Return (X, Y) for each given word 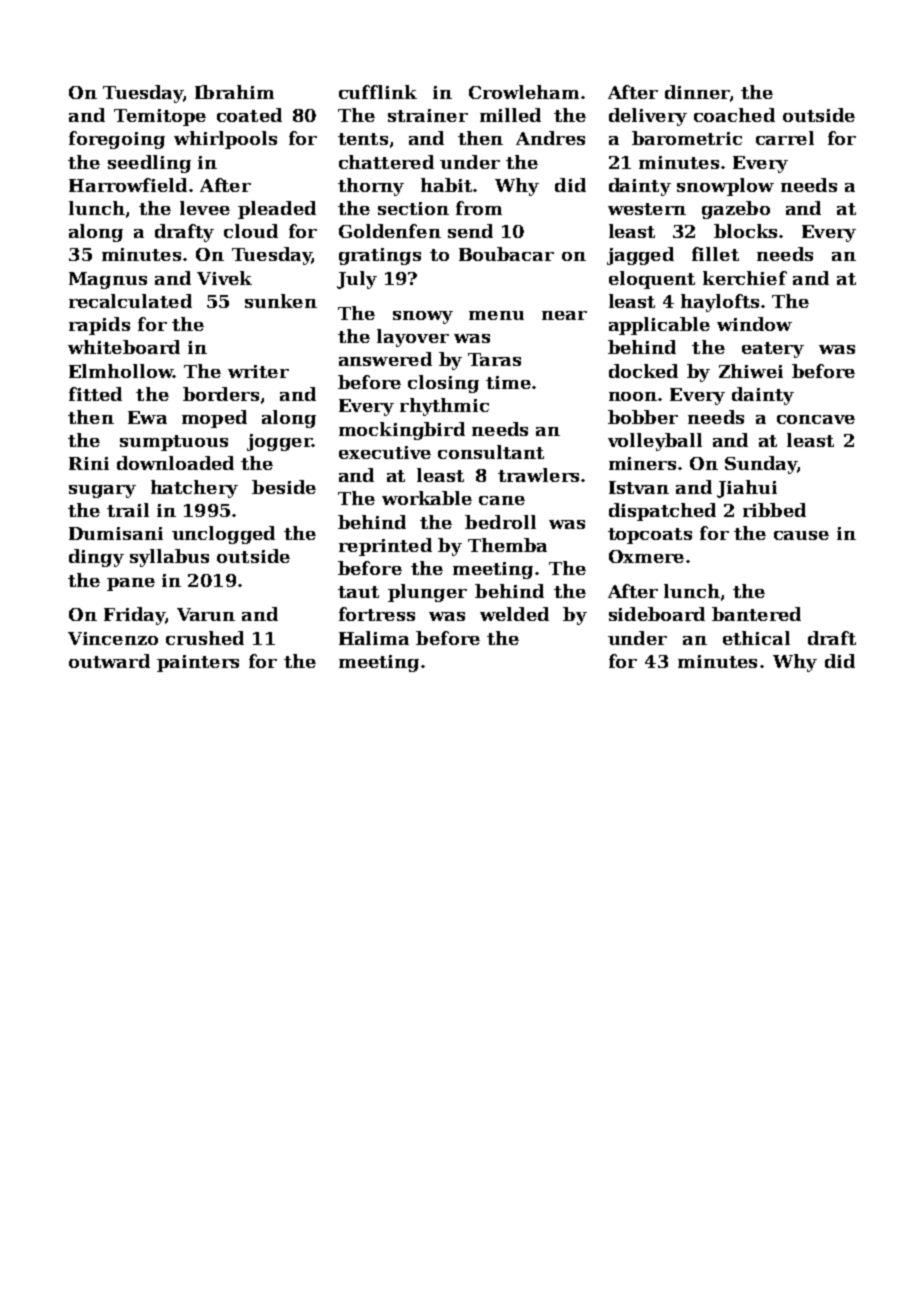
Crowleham (524, 92)
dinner (697, 92)
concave (816, 419)
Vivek (224, 278)
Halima (374, 638)
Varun (206, 614)
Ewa (147, 417)
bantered (756, 614)
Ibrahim (234, 92)
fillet (715, 254)
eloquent (652, 280)
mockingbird (402, 431)
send (470, 231)
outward (109, 661)
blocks (745, 231)
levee (205, 208)
